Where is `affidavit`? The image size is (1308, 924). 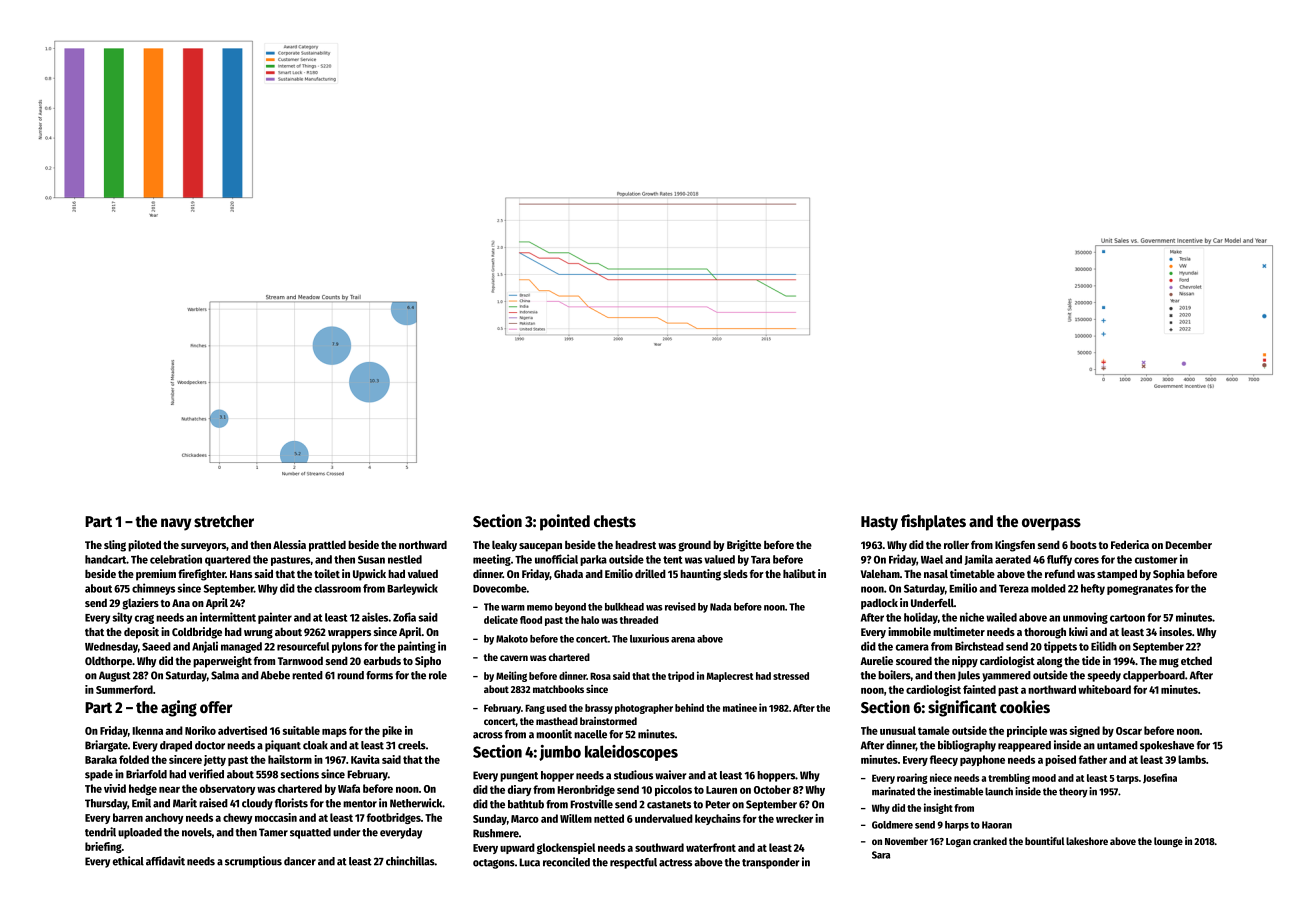 affidavit is located at coordinates (165, 861).
